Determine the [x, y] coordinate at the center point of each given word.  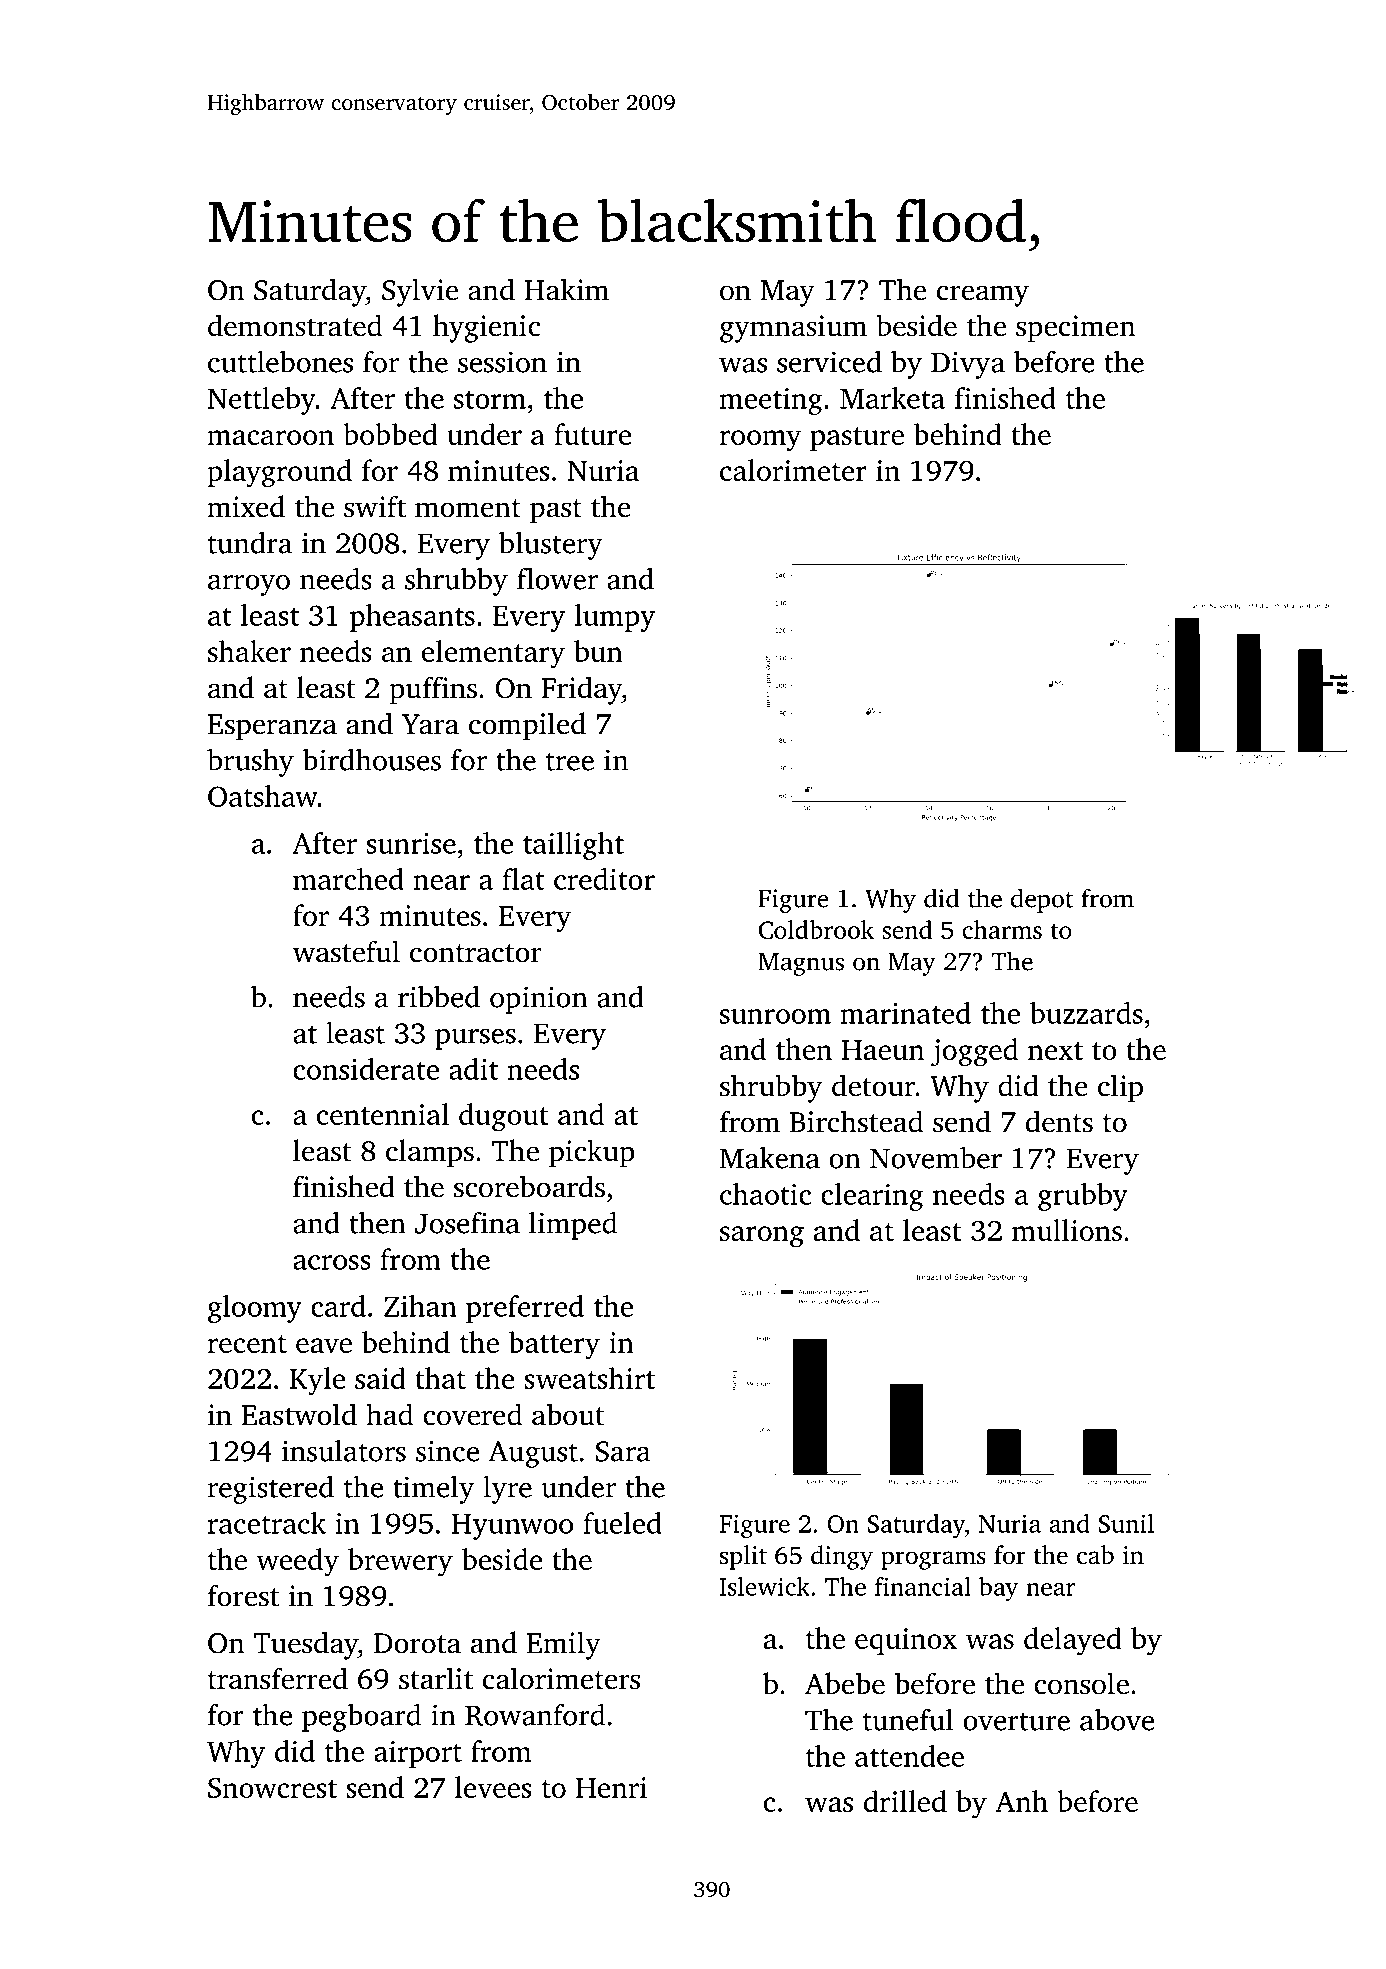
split [743, 1557]
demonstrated [295, 325]
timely [433, 1490]
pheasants [412, 618]
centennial [383, 1114]
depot [1042, 900]
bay [998, 1589]
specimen [1075, 329]
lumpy [615, 618]
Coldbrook [816, 929]
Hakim [566, 289]
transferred [278, 1678]
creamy [983, 296]
